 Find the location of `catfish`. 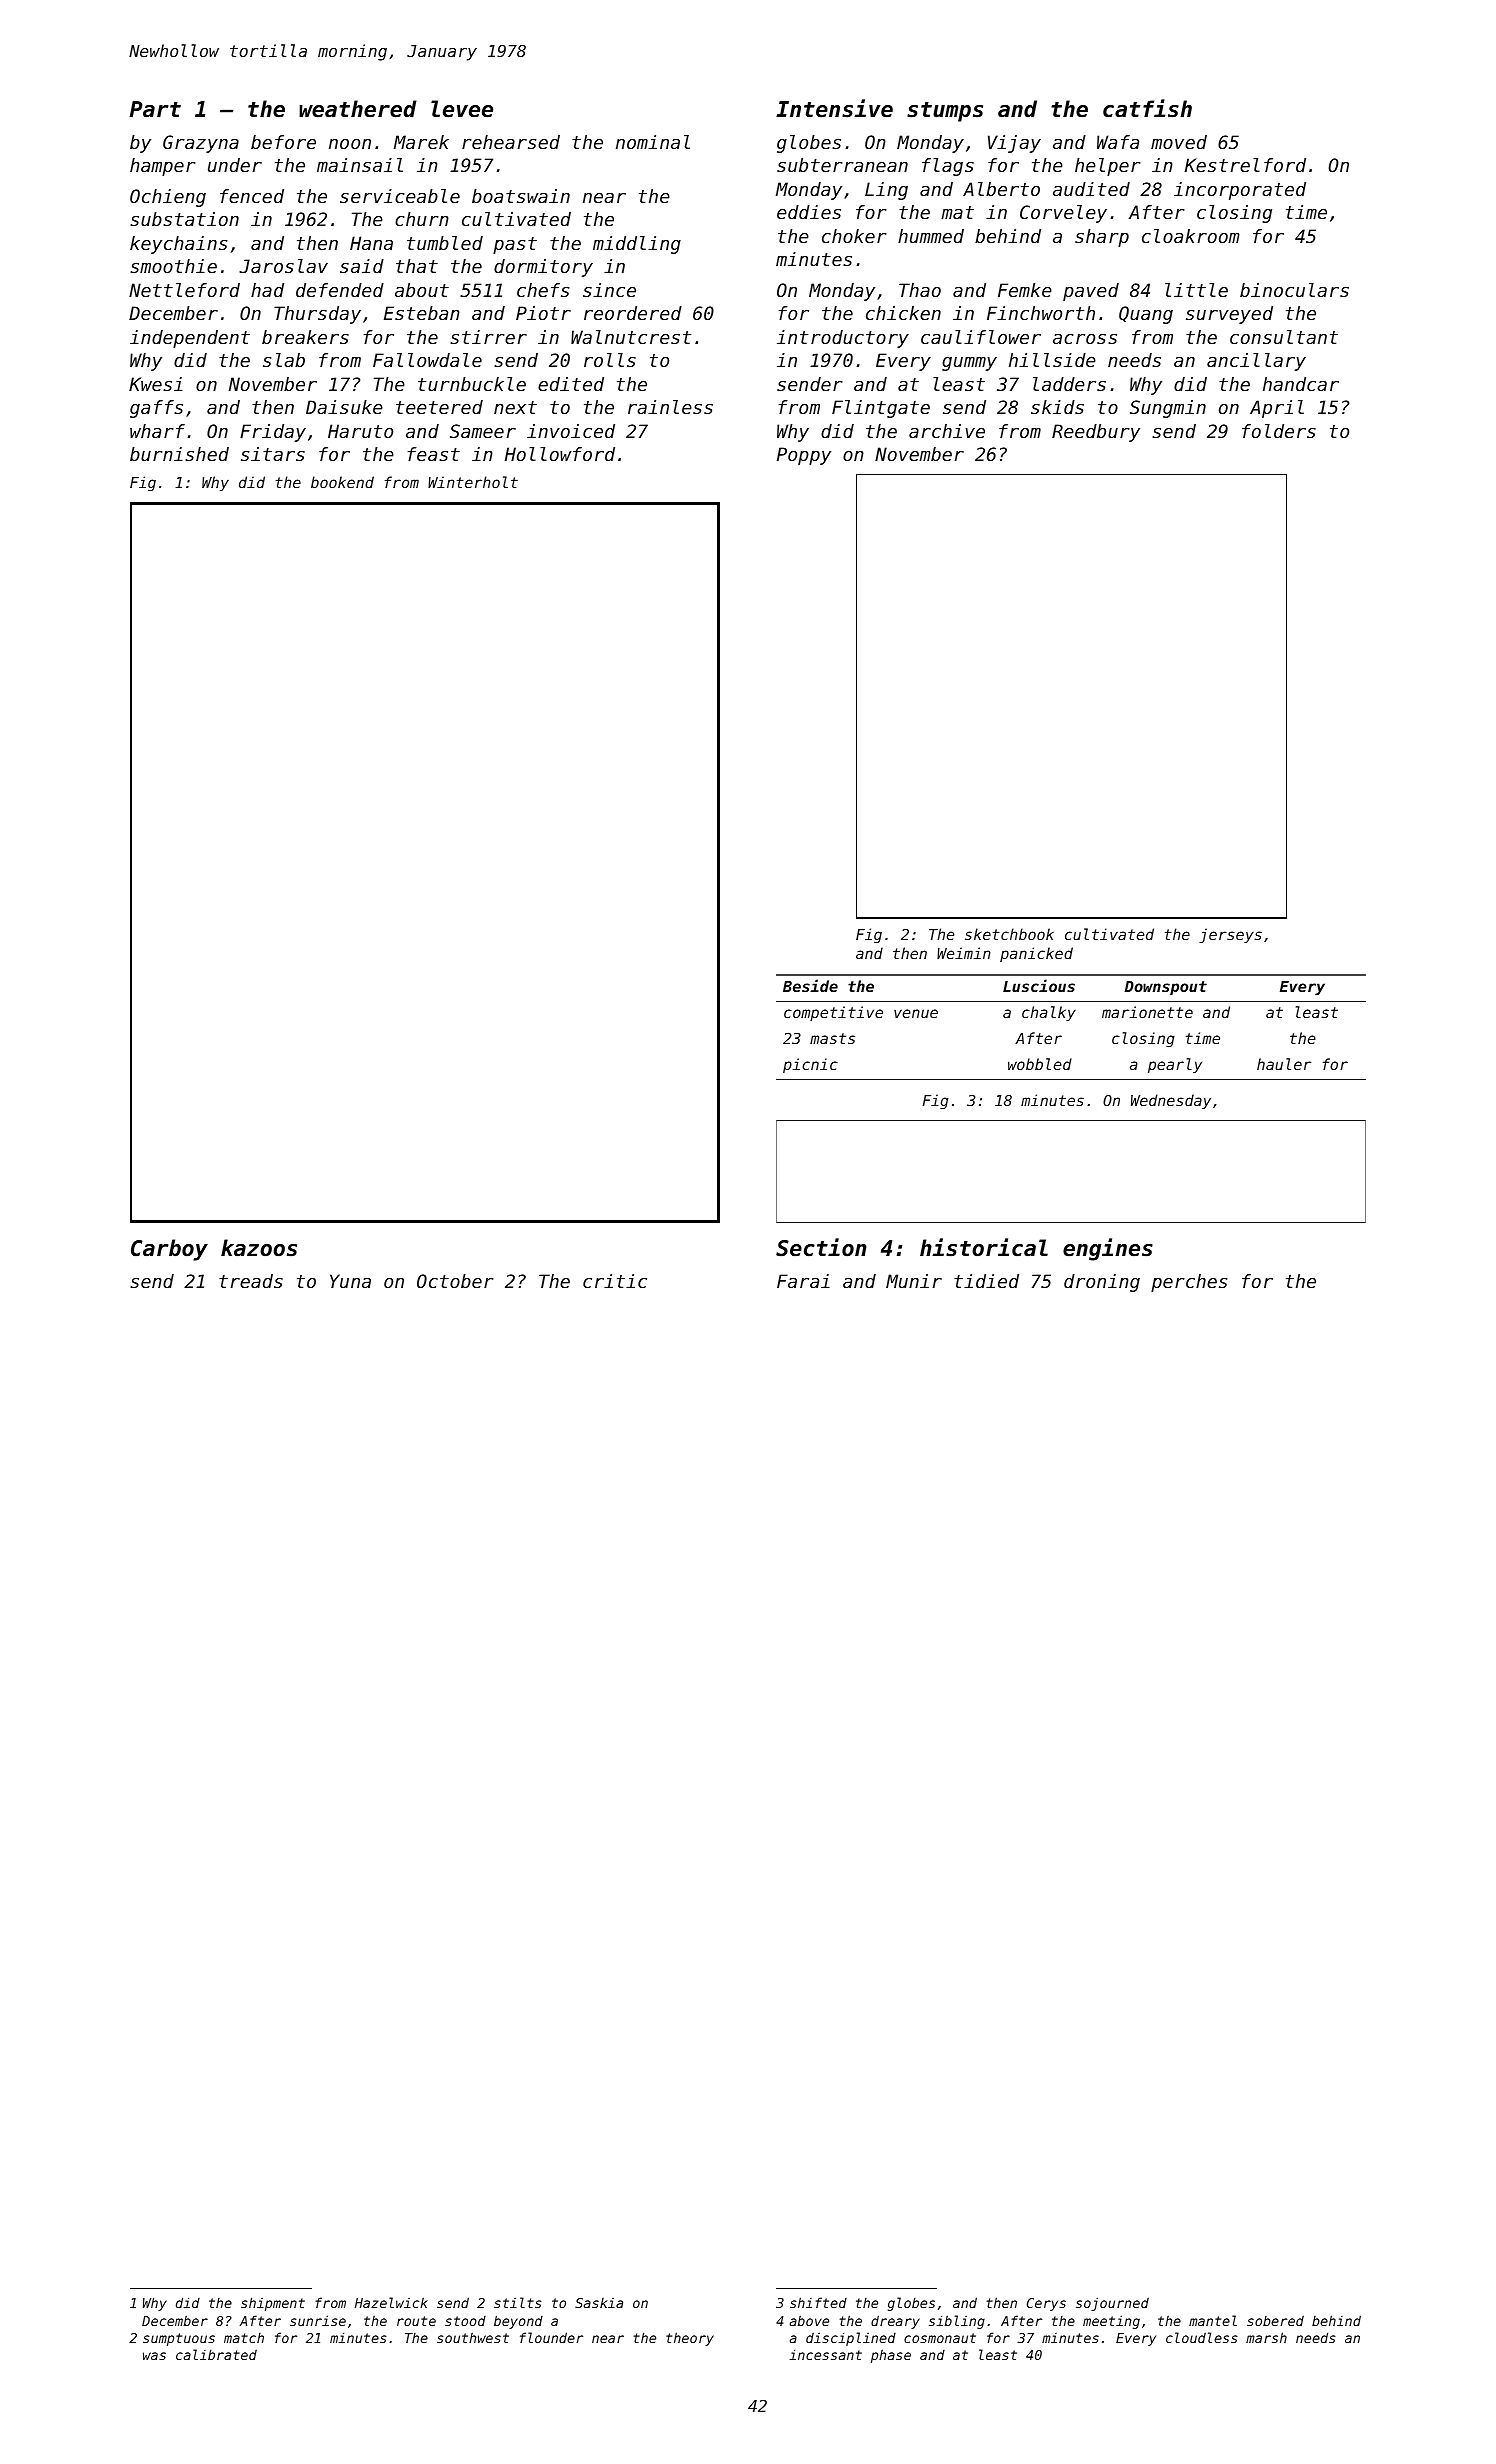

catfish is located at coordinates (1147, 108).
